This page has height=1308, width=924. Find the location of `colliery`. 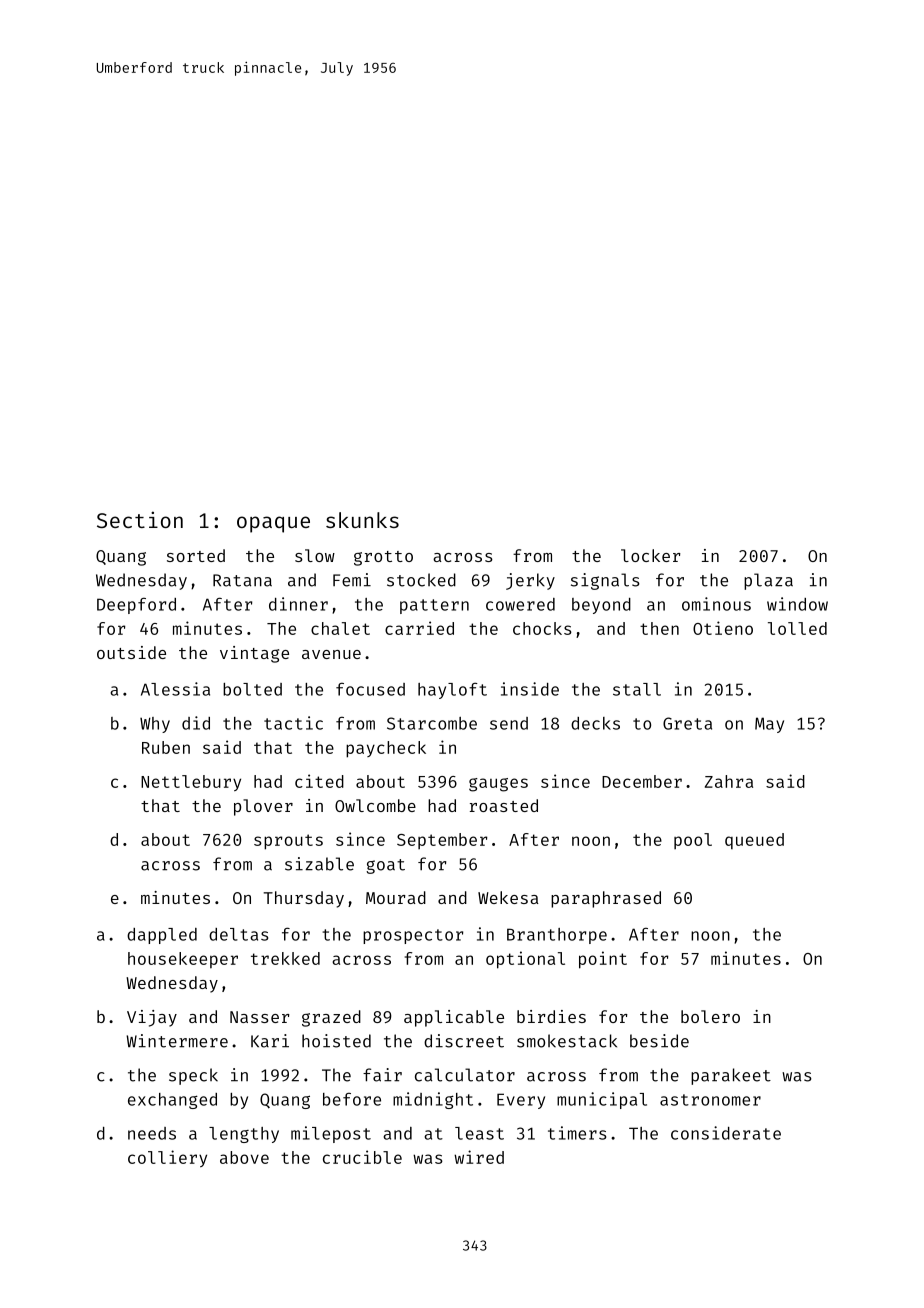

colliery is located at coordinates (167, 1158).
